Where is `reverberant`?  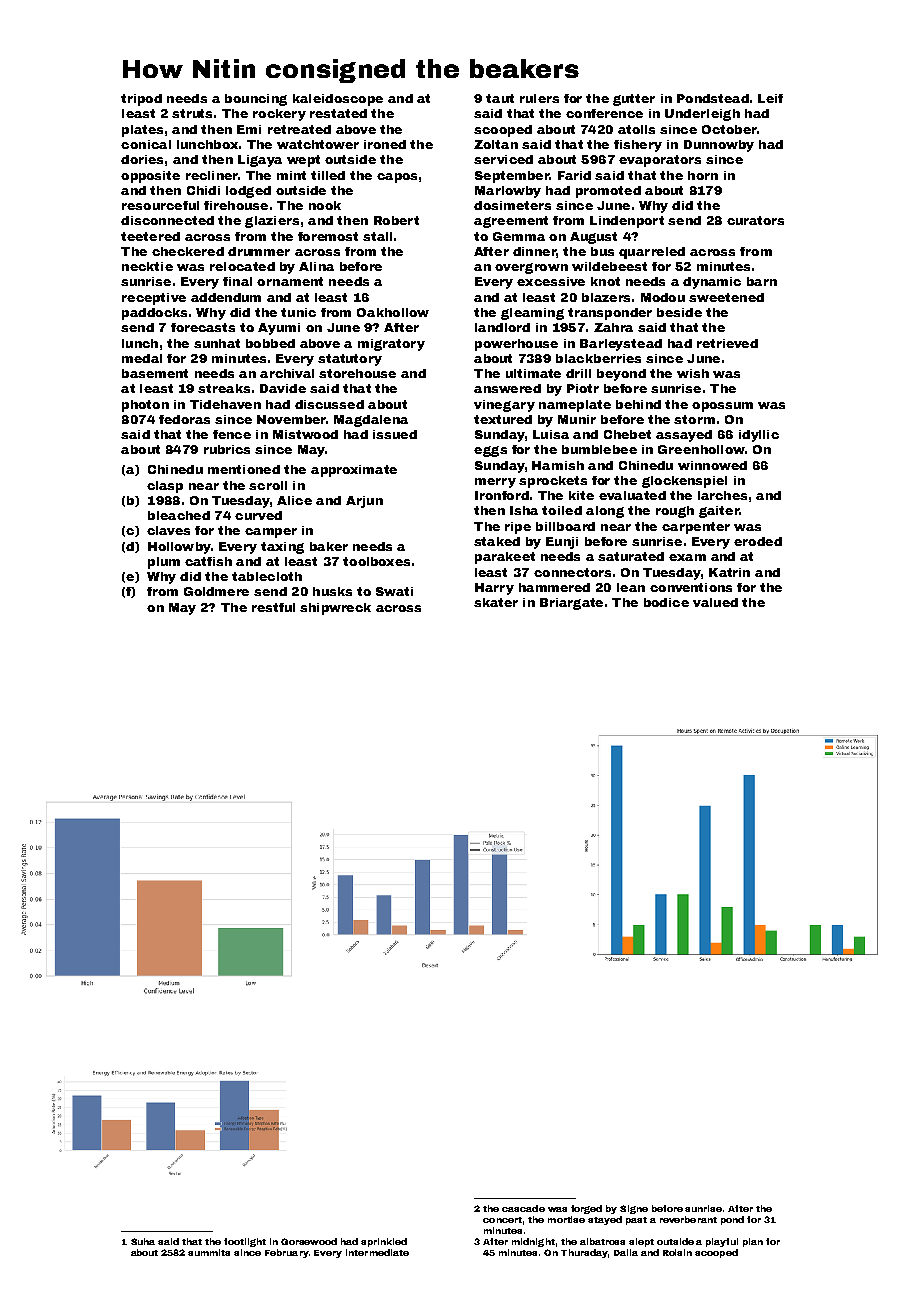 reverberant is located at coordinates (688, 1219).
